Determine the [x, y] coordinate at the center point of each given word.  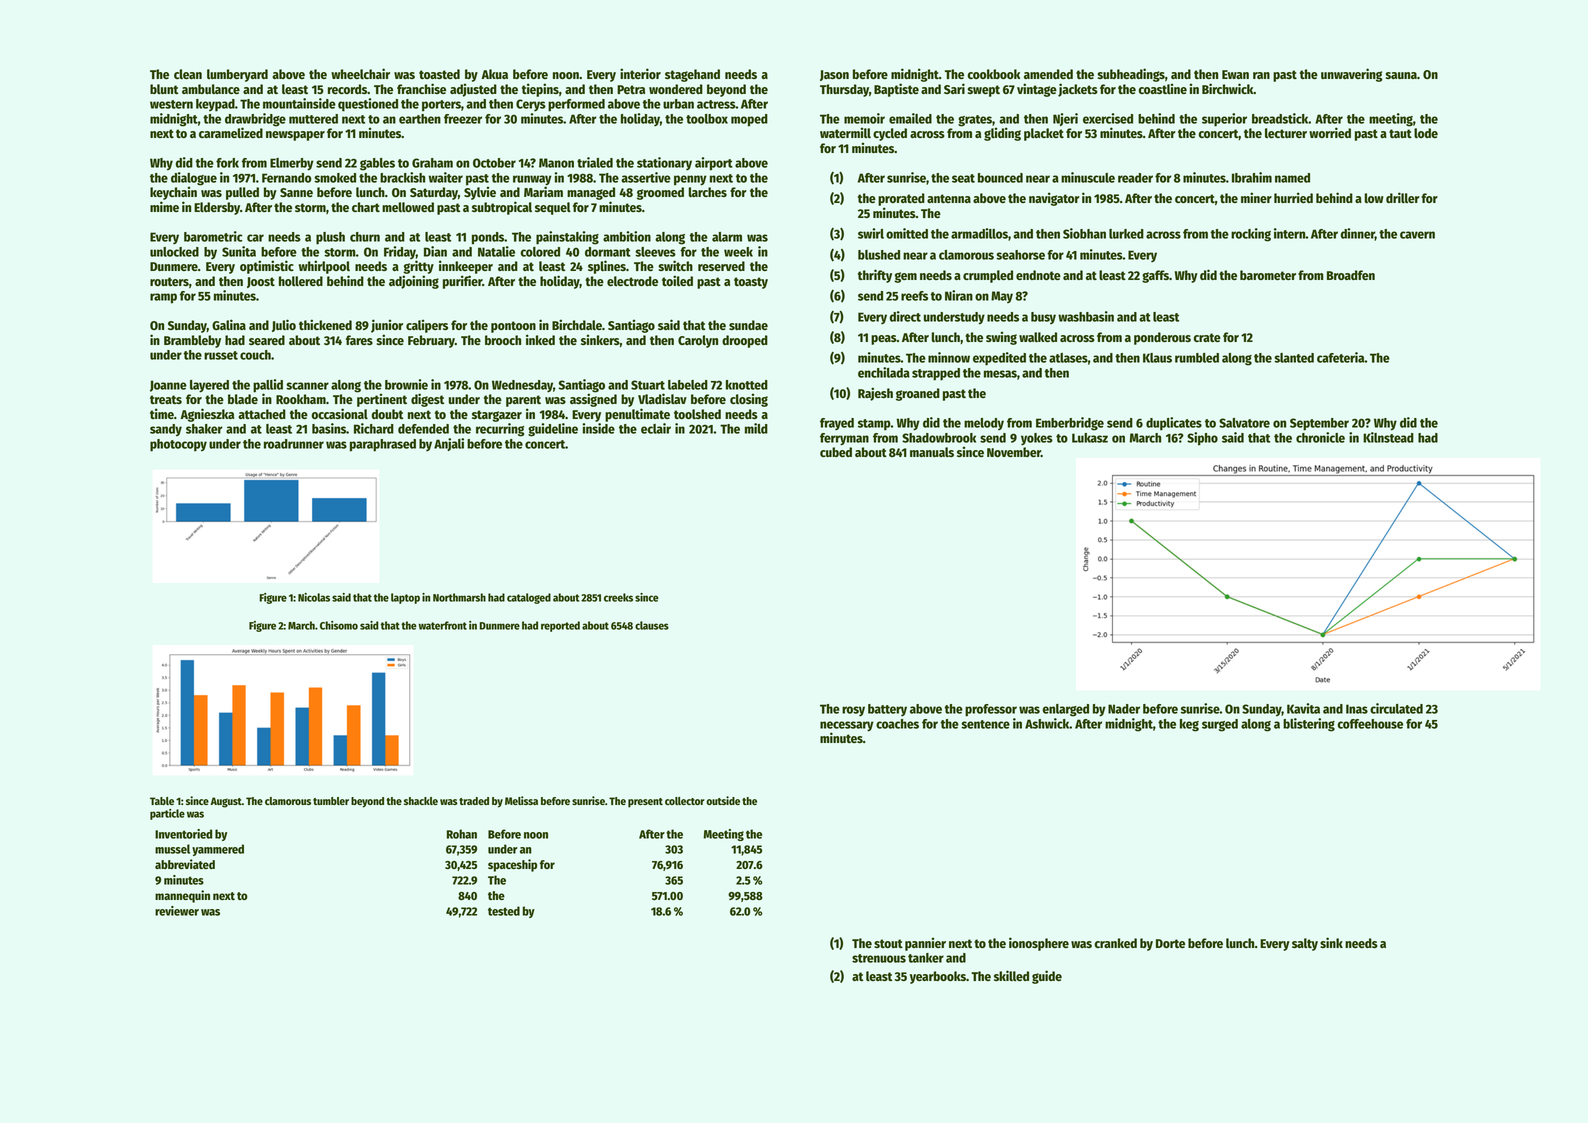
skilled [1011, 975]
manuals [932, 452]
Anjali [449, 444]
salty [1305, 944]
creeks [618, 597]
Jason [834, 75]
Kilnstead [1388, 437]
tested [504, 911]
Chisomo [339, 625]
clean [188, 74]
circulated [1396, 708]
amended [1048, 74]
